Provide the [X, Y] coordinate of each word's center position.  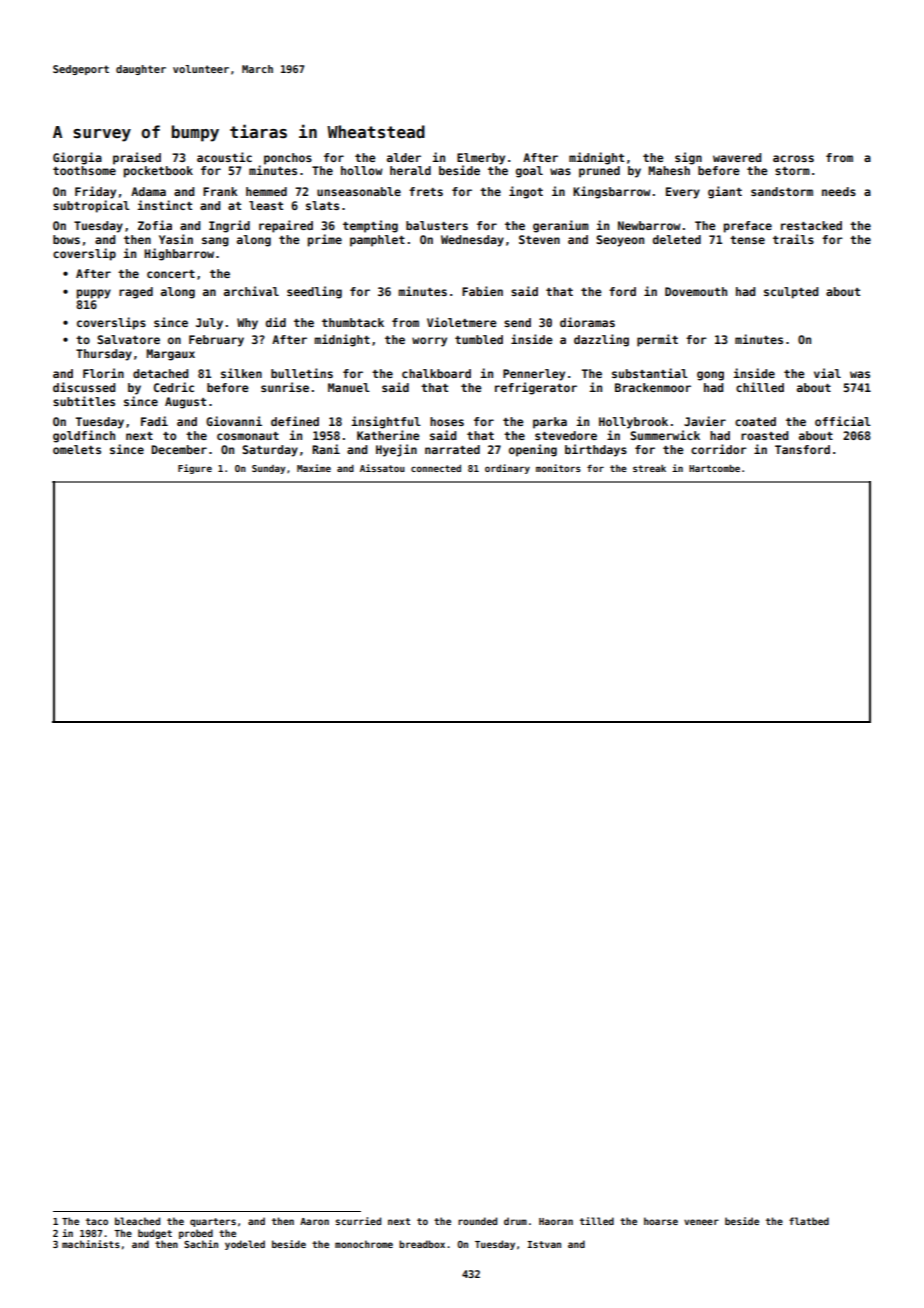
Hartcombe [714, 468]
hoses [447, 421]
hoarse [661, 1221]
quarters [213, 1222]
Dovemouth [696, 291]
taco [97, 1221]
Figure [195, 469]
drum [515, 1221]
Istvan [544, 1244]
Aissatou [382, 468]
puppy [94, 294]
